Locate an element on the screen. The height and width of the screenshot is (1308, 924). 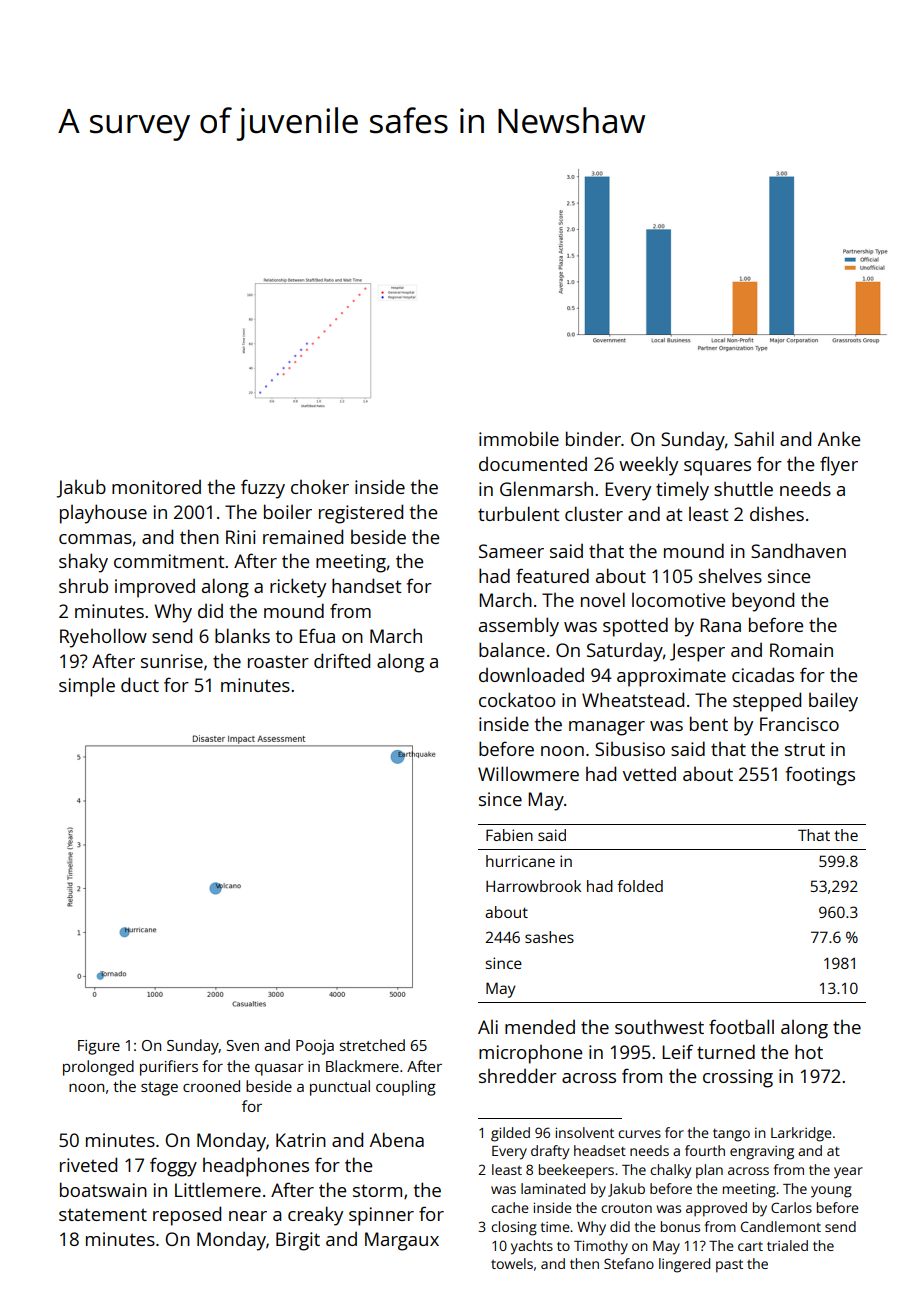
riveted is located at coordinates (88, 1164).
